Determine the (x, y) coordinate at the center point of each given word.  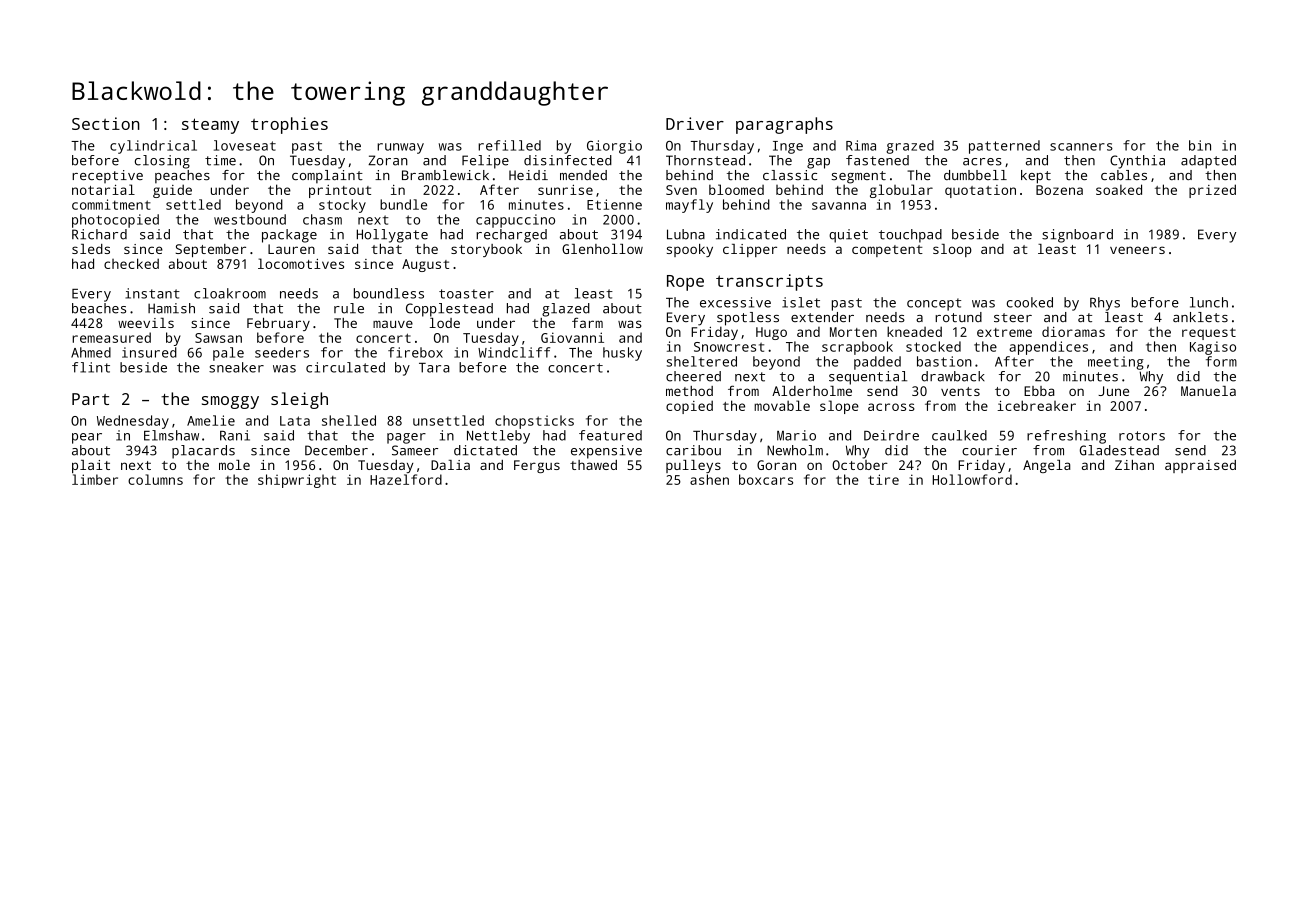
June (1113, 391)
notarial (103, 189)
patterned (1004, 147)
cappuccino (515, 221)
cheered (693, 376)
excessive (735, 302)
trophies (289, 125)
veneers (1137, 250)
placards (203, 452)
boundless (389, 293)
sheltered (702, 361)
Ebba (1039, 391)
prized (1212, 191)
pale (228, 354)
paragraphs (784, 125)
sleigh (299, 400)
